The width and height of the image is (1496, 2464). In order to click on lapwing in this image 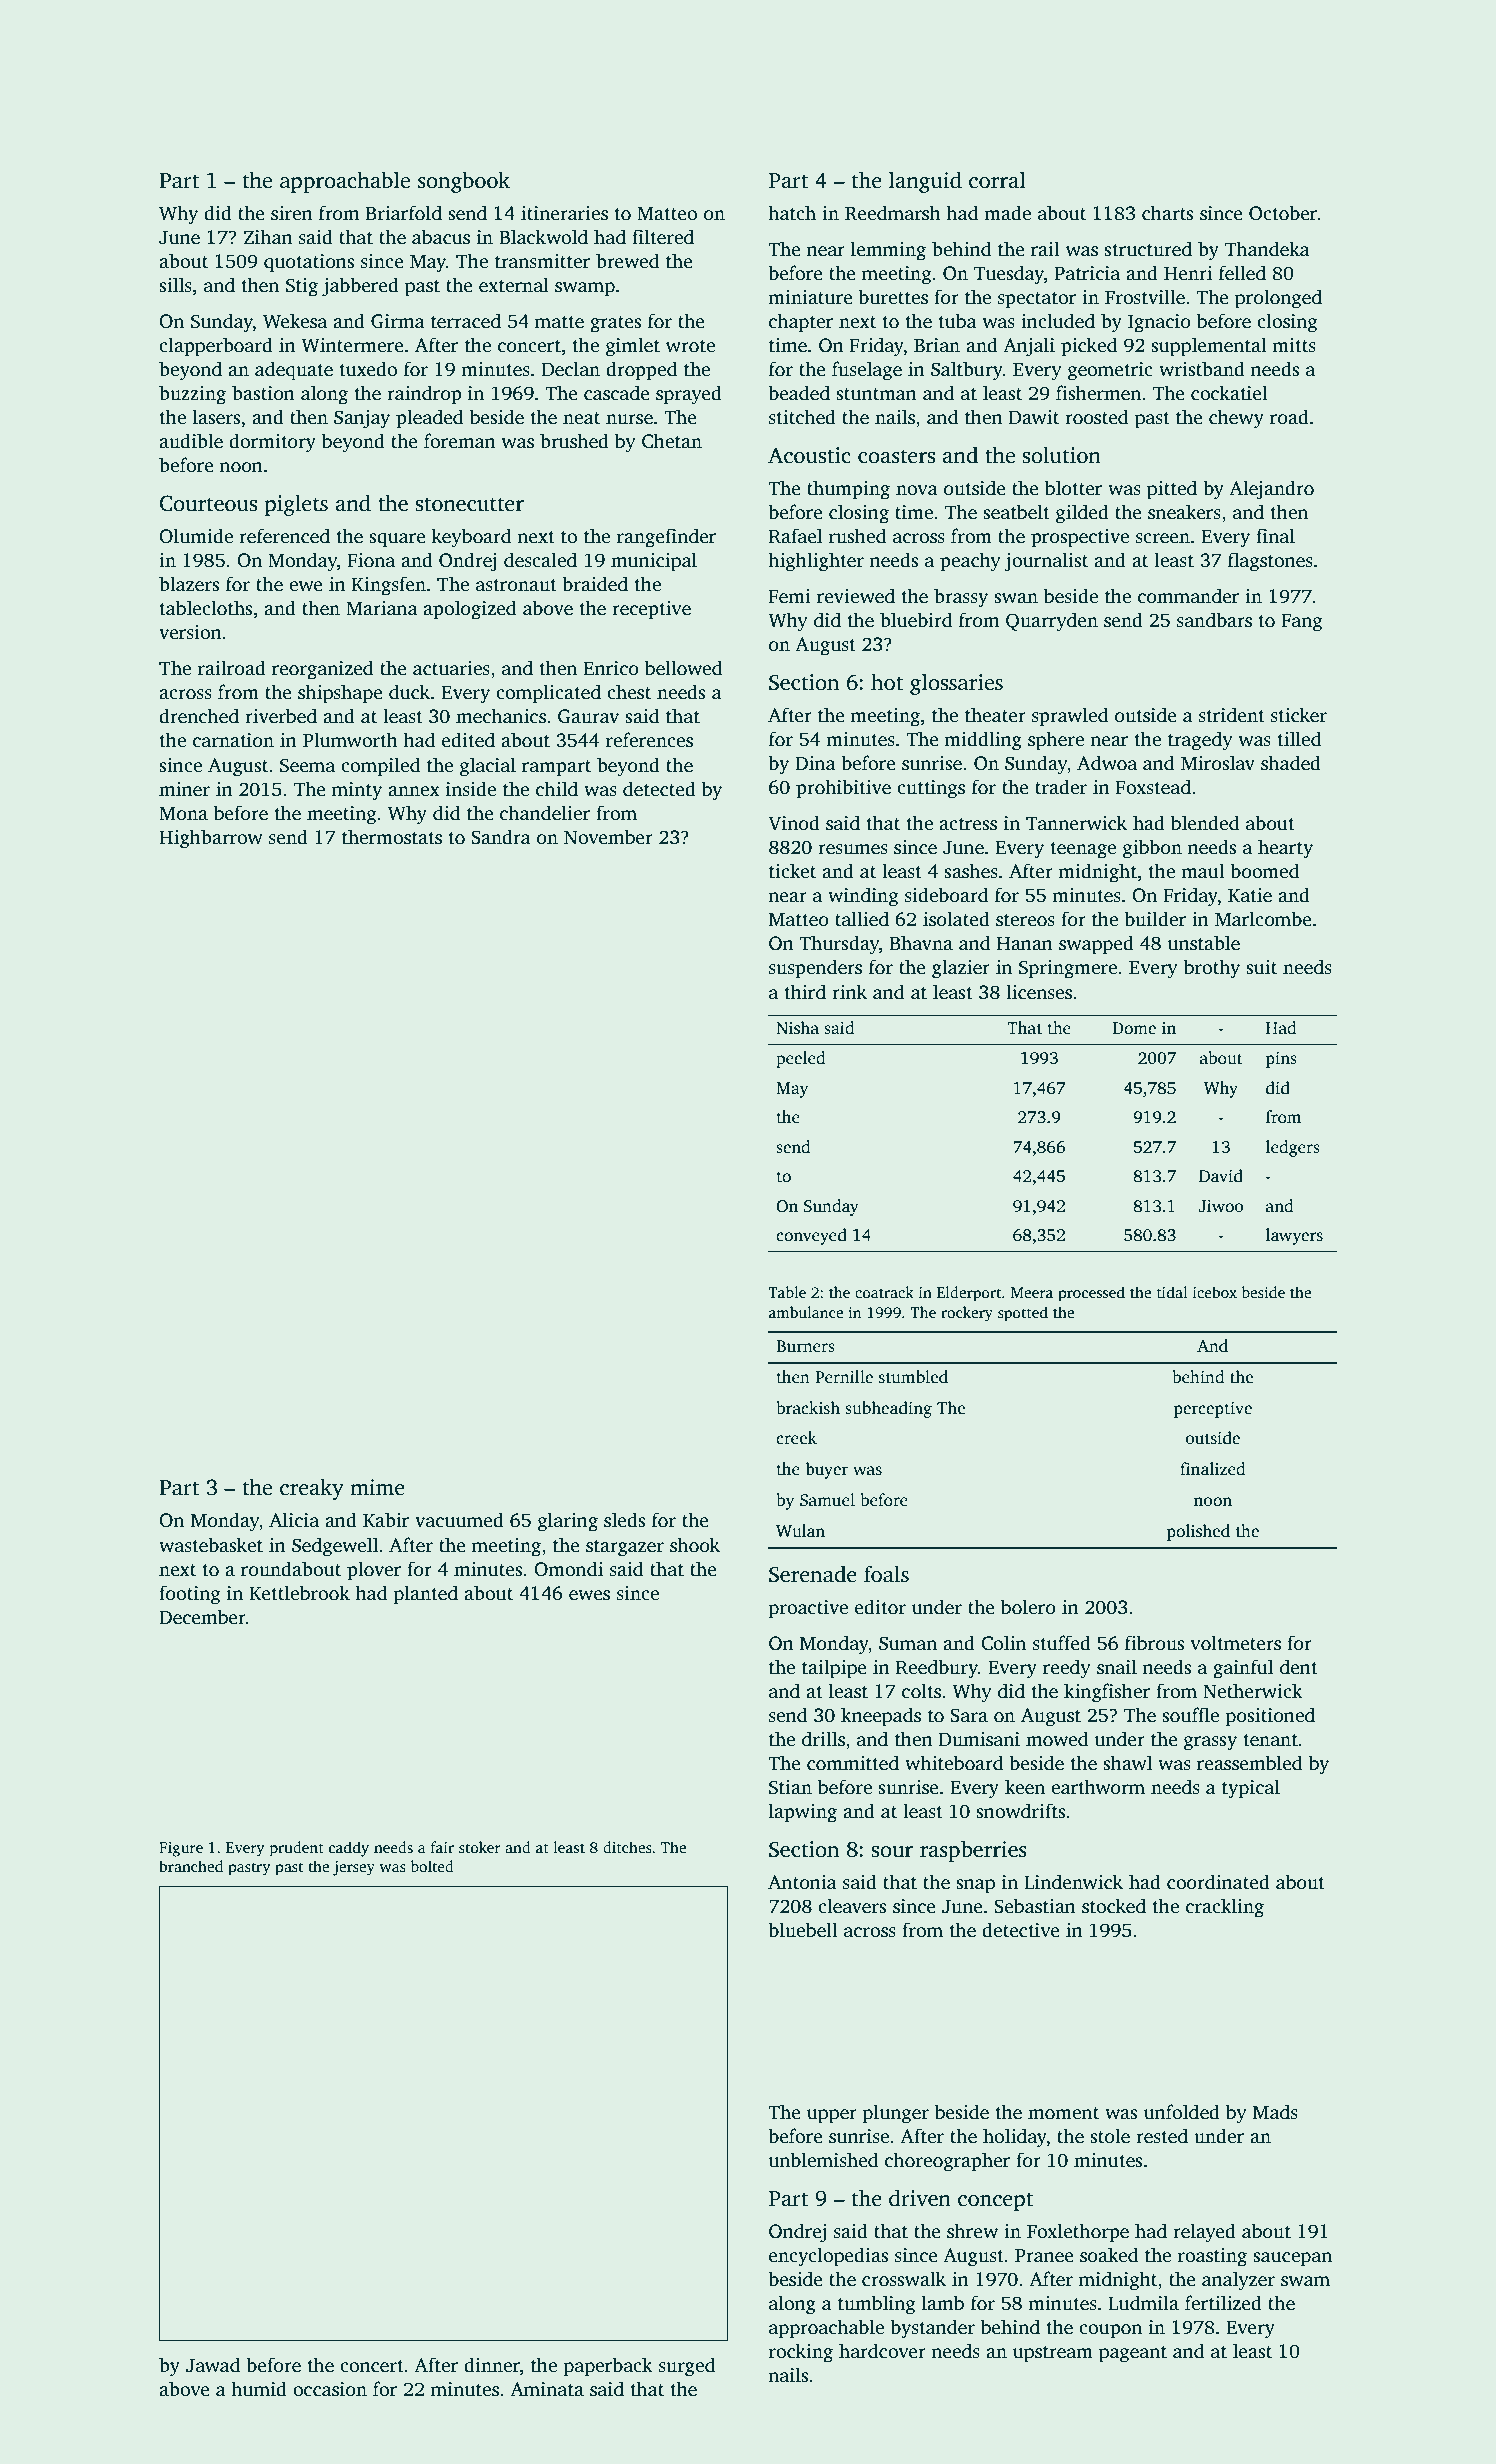, I will do `click(803, 1813)`.
